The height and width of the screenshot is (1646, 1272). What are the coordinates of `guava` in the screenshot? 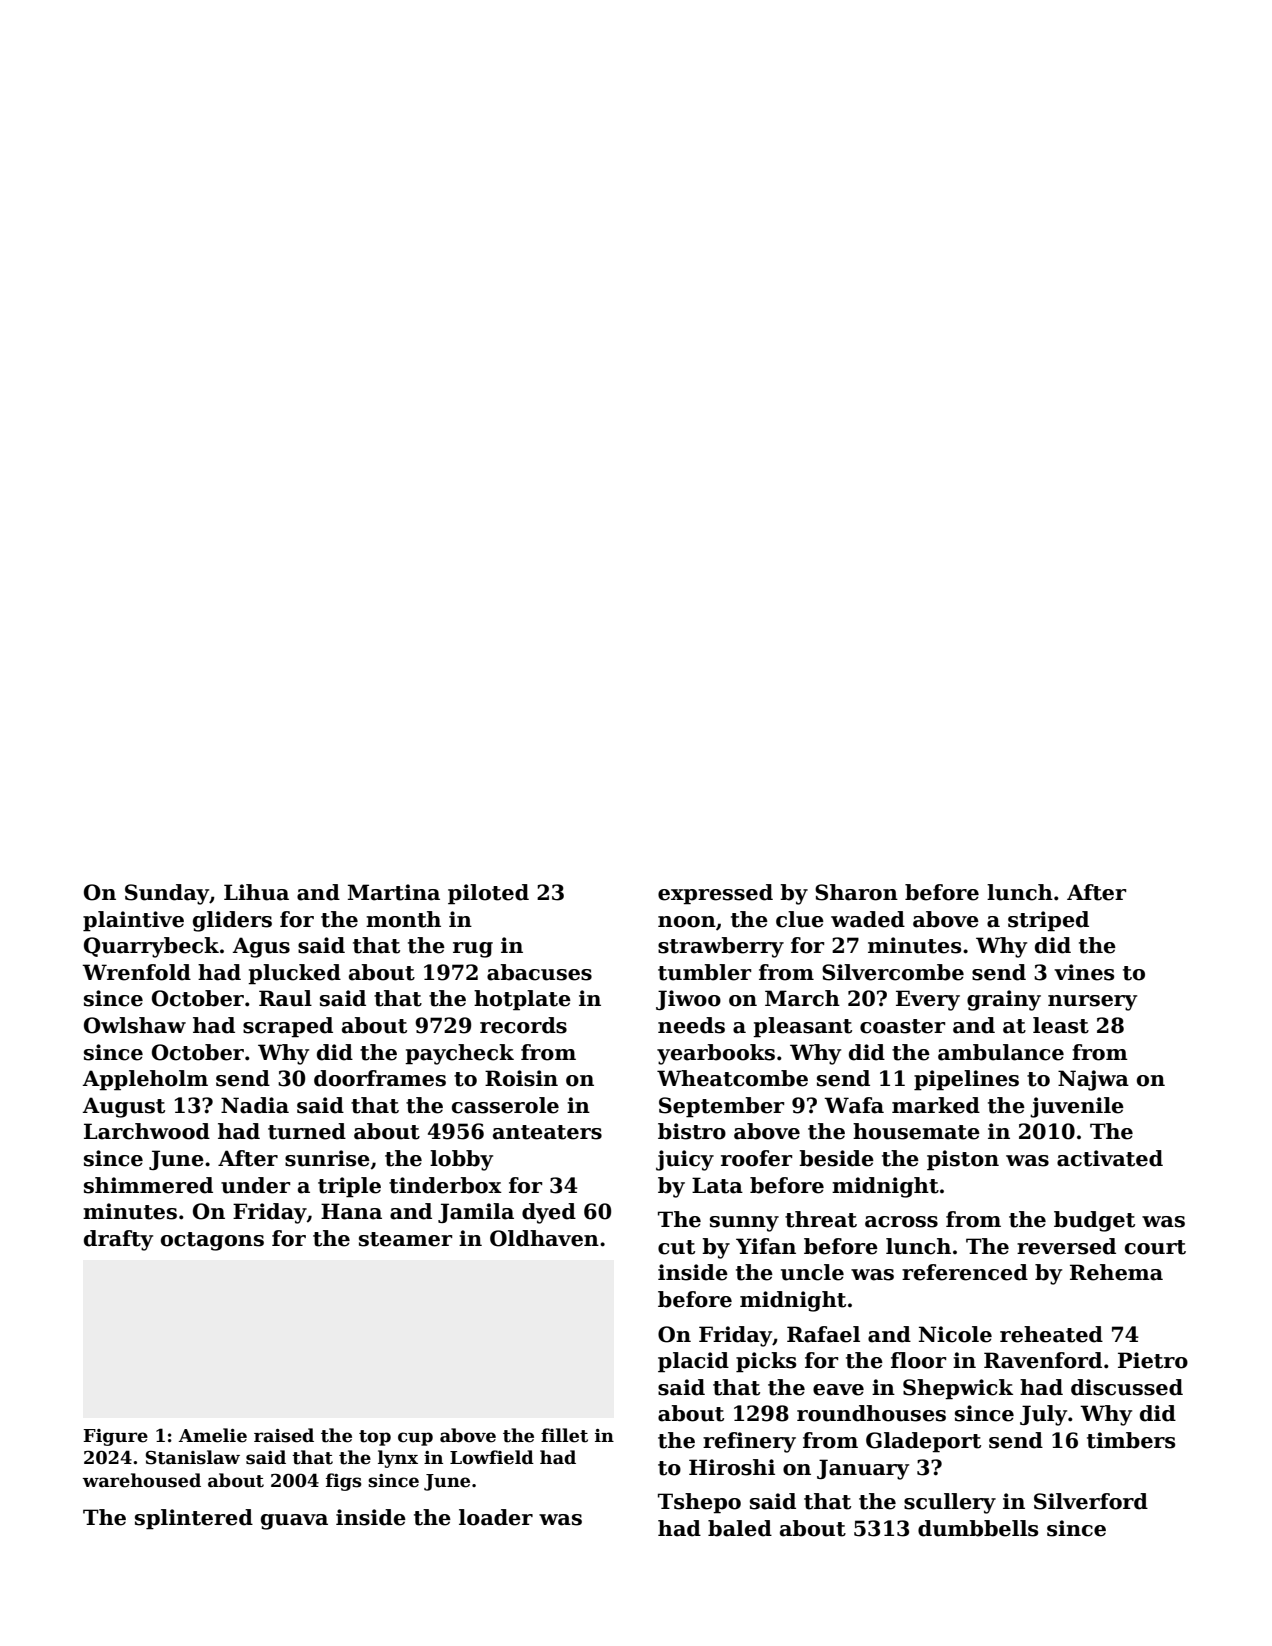 It's located at (294, 1522).
